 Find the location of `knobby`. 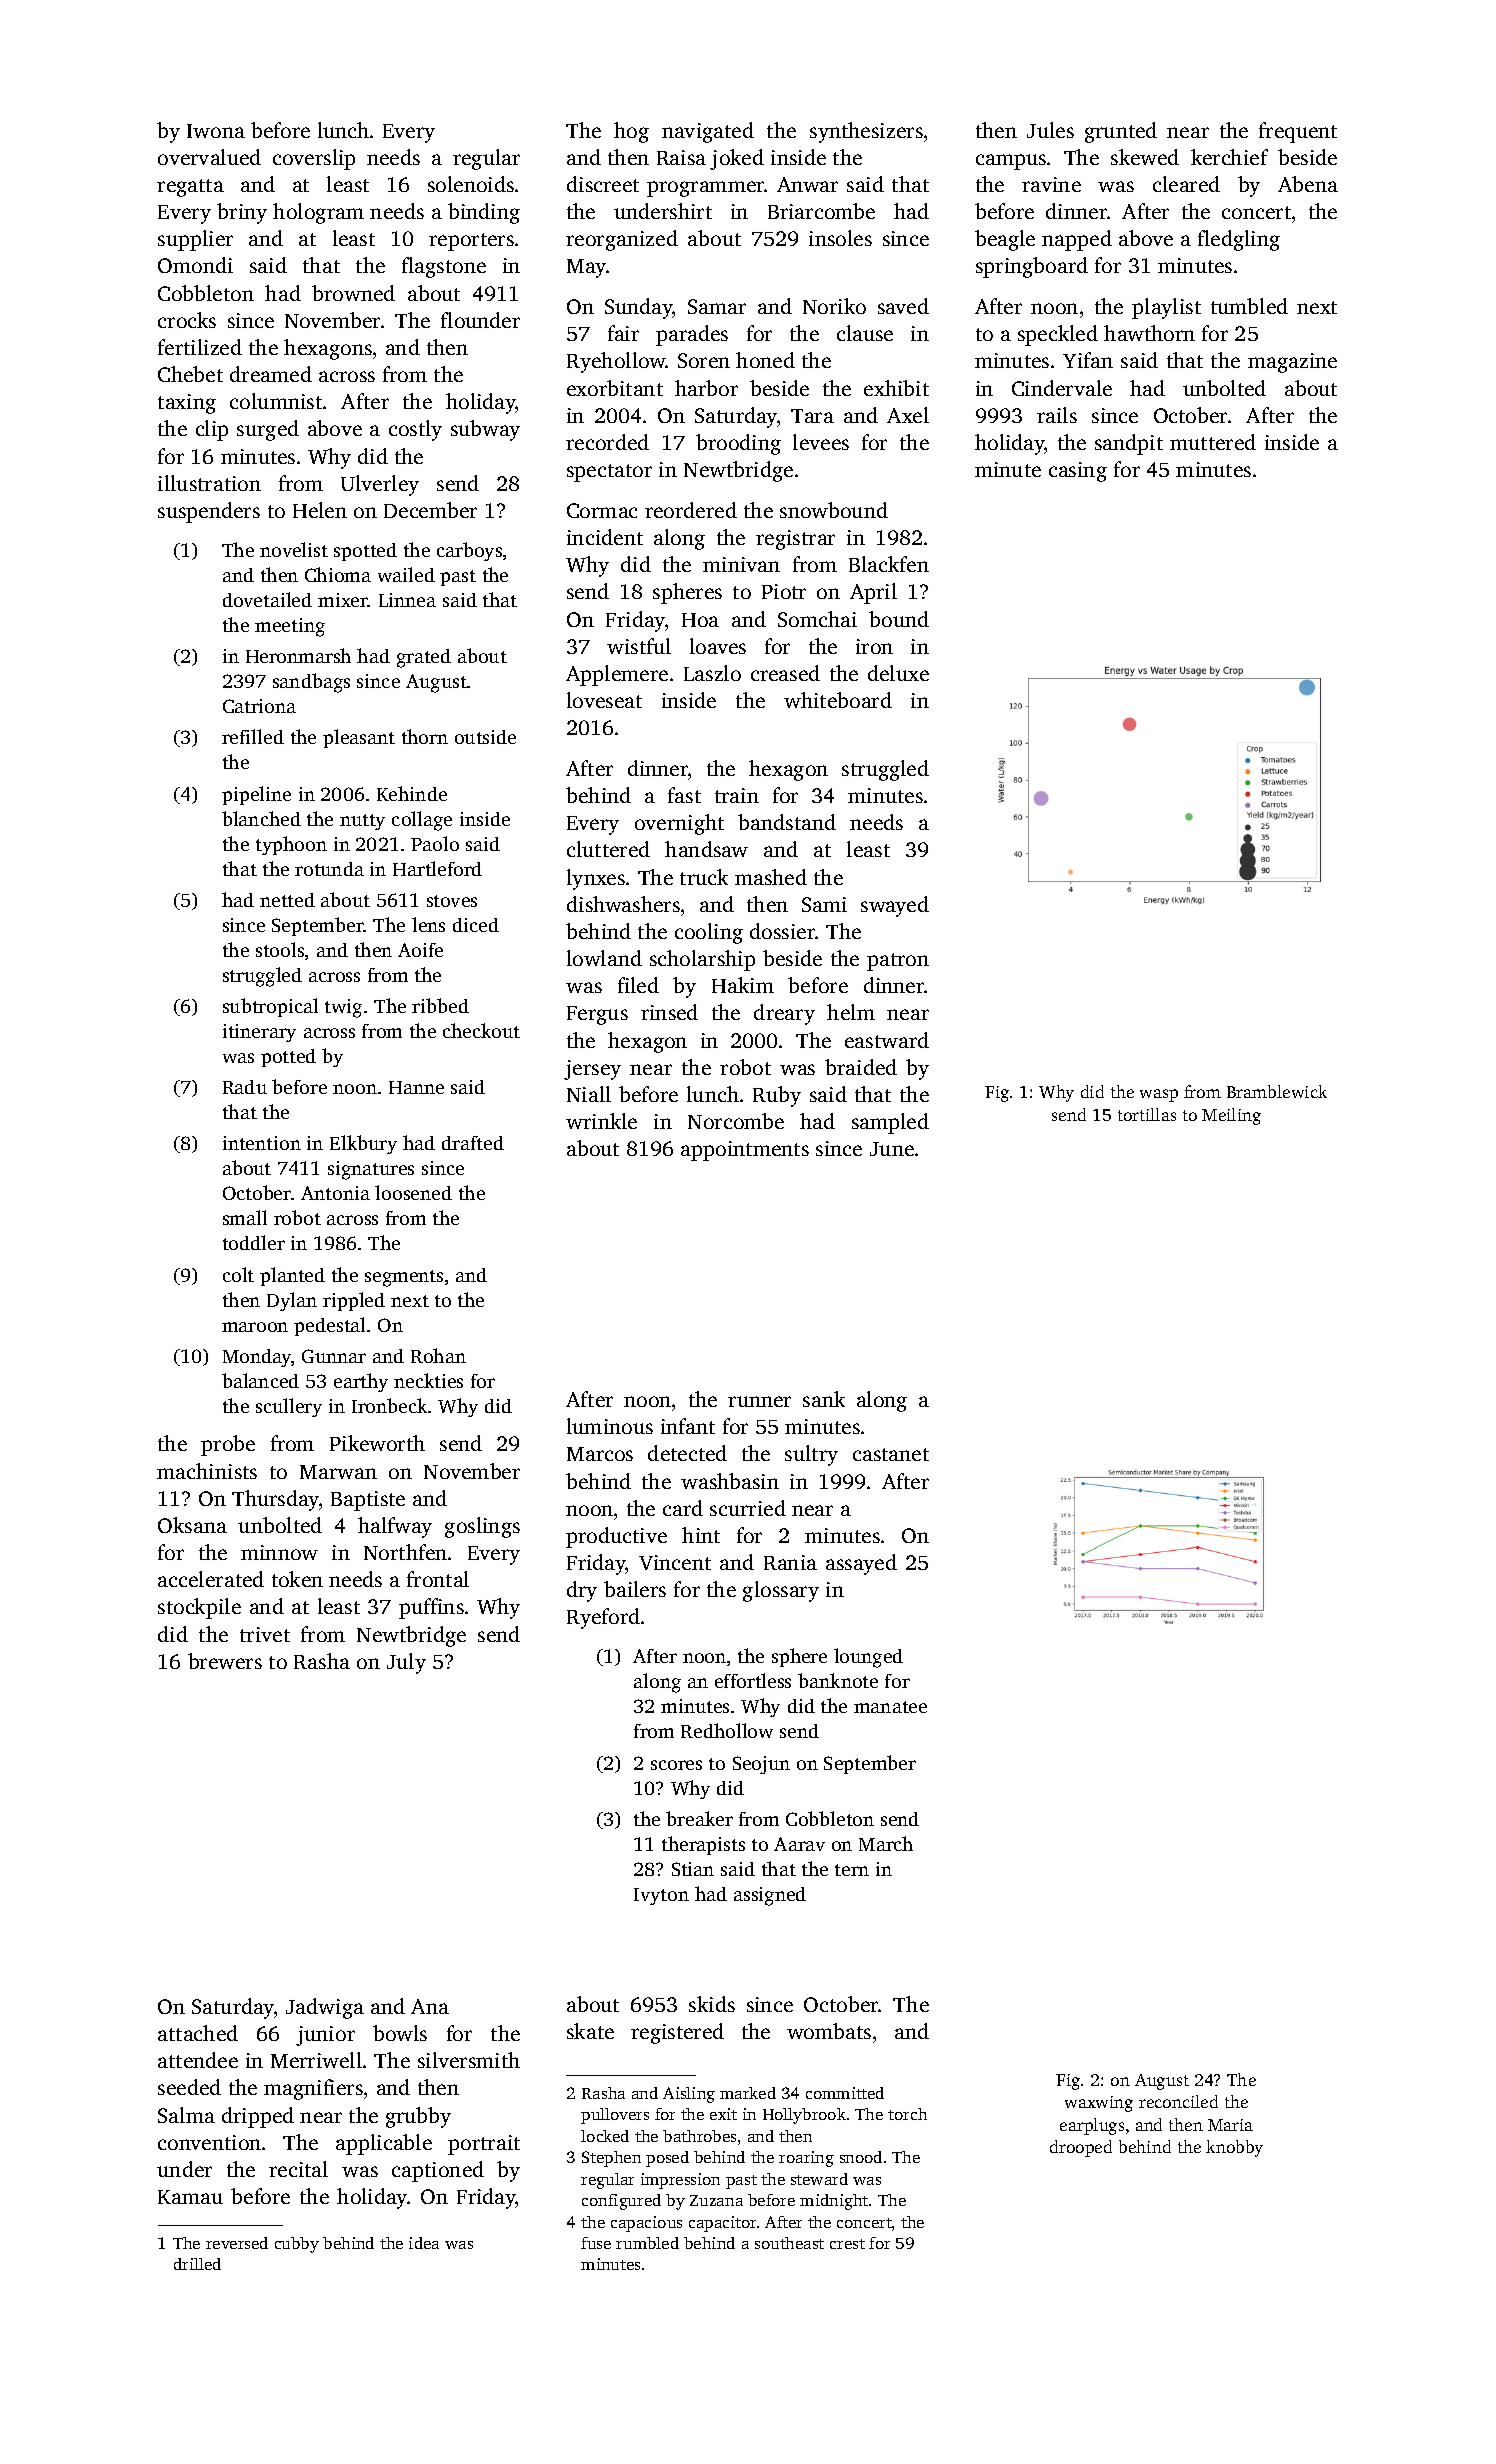

knobby is located at coordinates (1234, 2148).
